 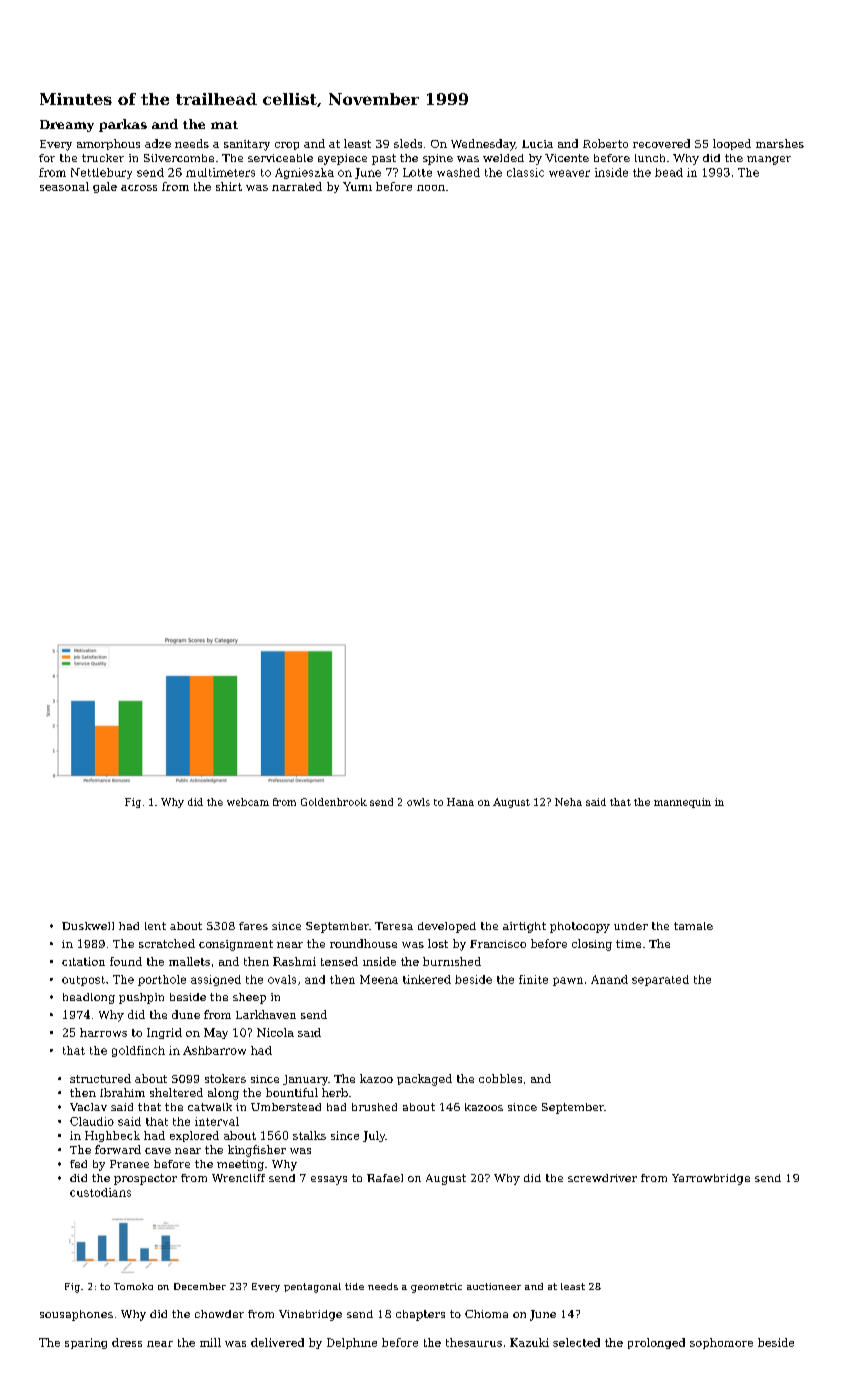 What do you see at coordinates (525, 172) in the page?
I see `classic` at bounding box center [525, 172].
